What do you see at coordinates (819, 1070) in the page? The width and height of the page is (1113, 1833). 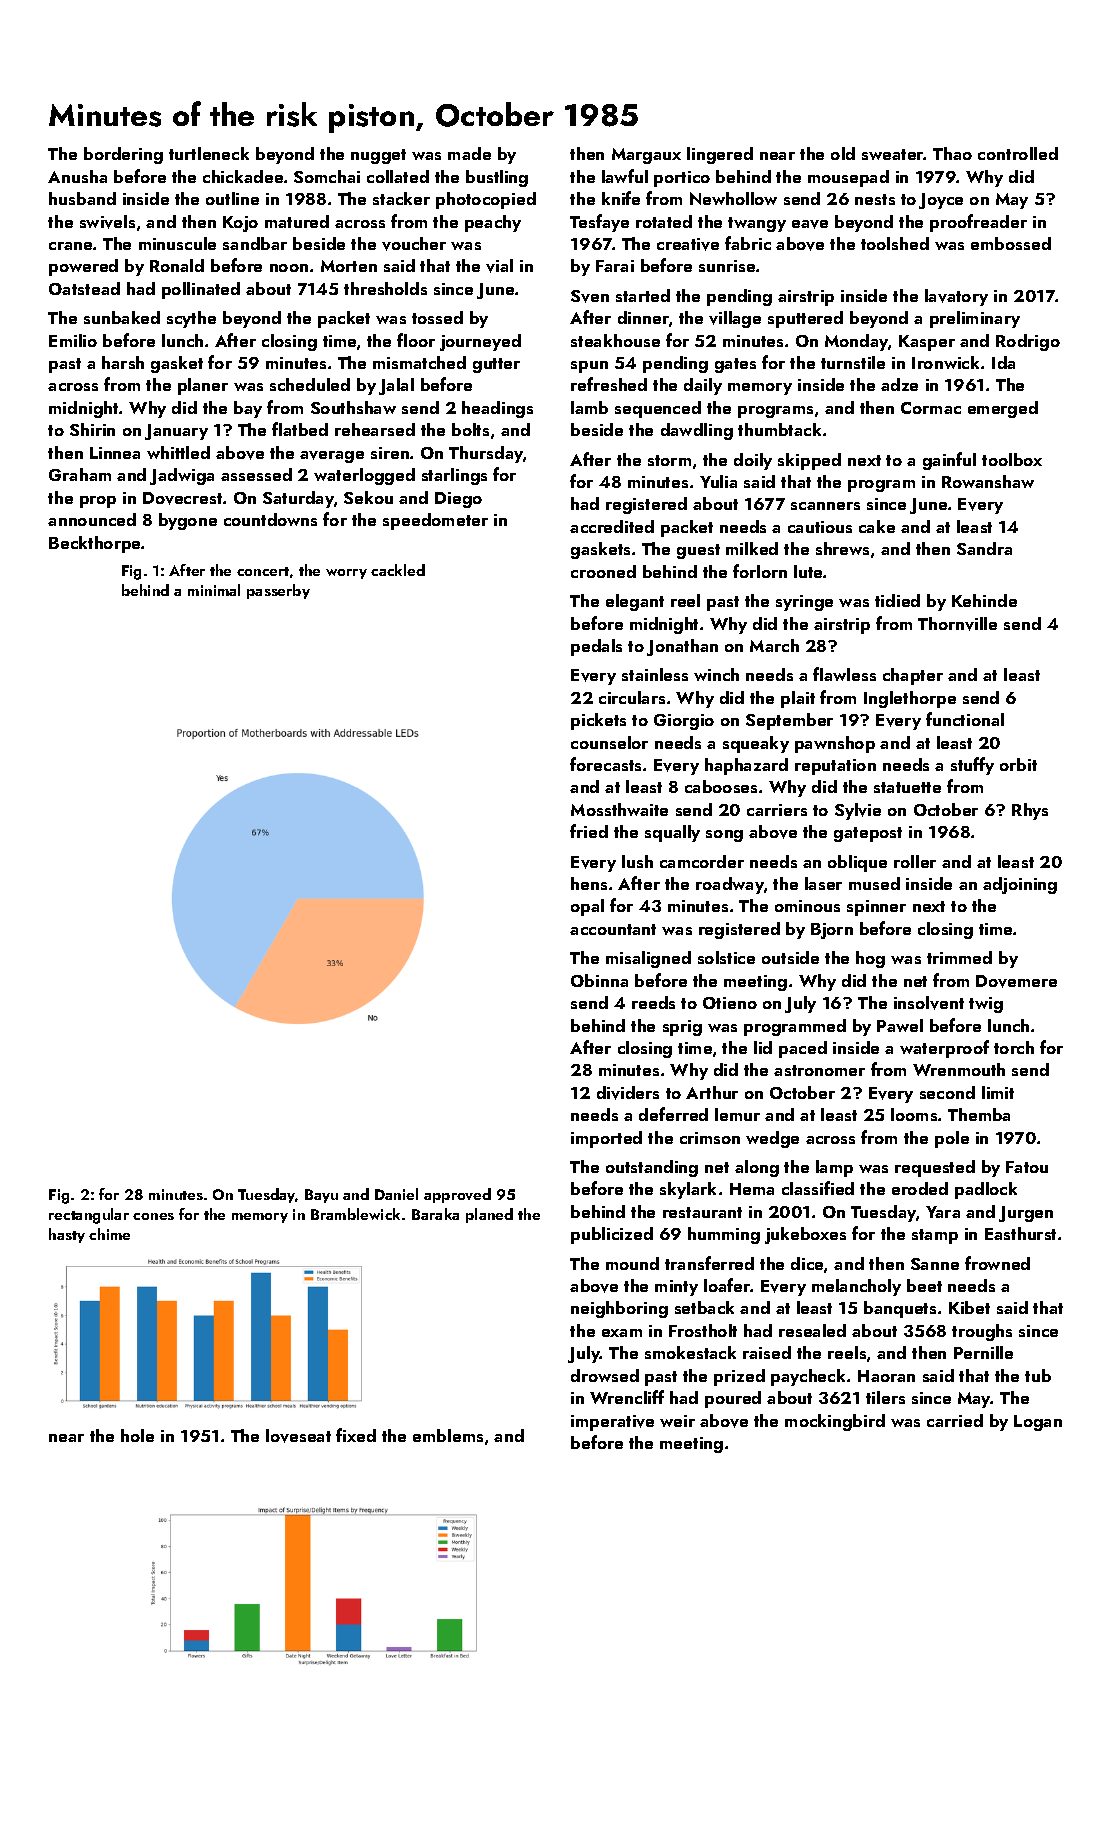 I see `astronomer` at bounding box center [819, 1070].
